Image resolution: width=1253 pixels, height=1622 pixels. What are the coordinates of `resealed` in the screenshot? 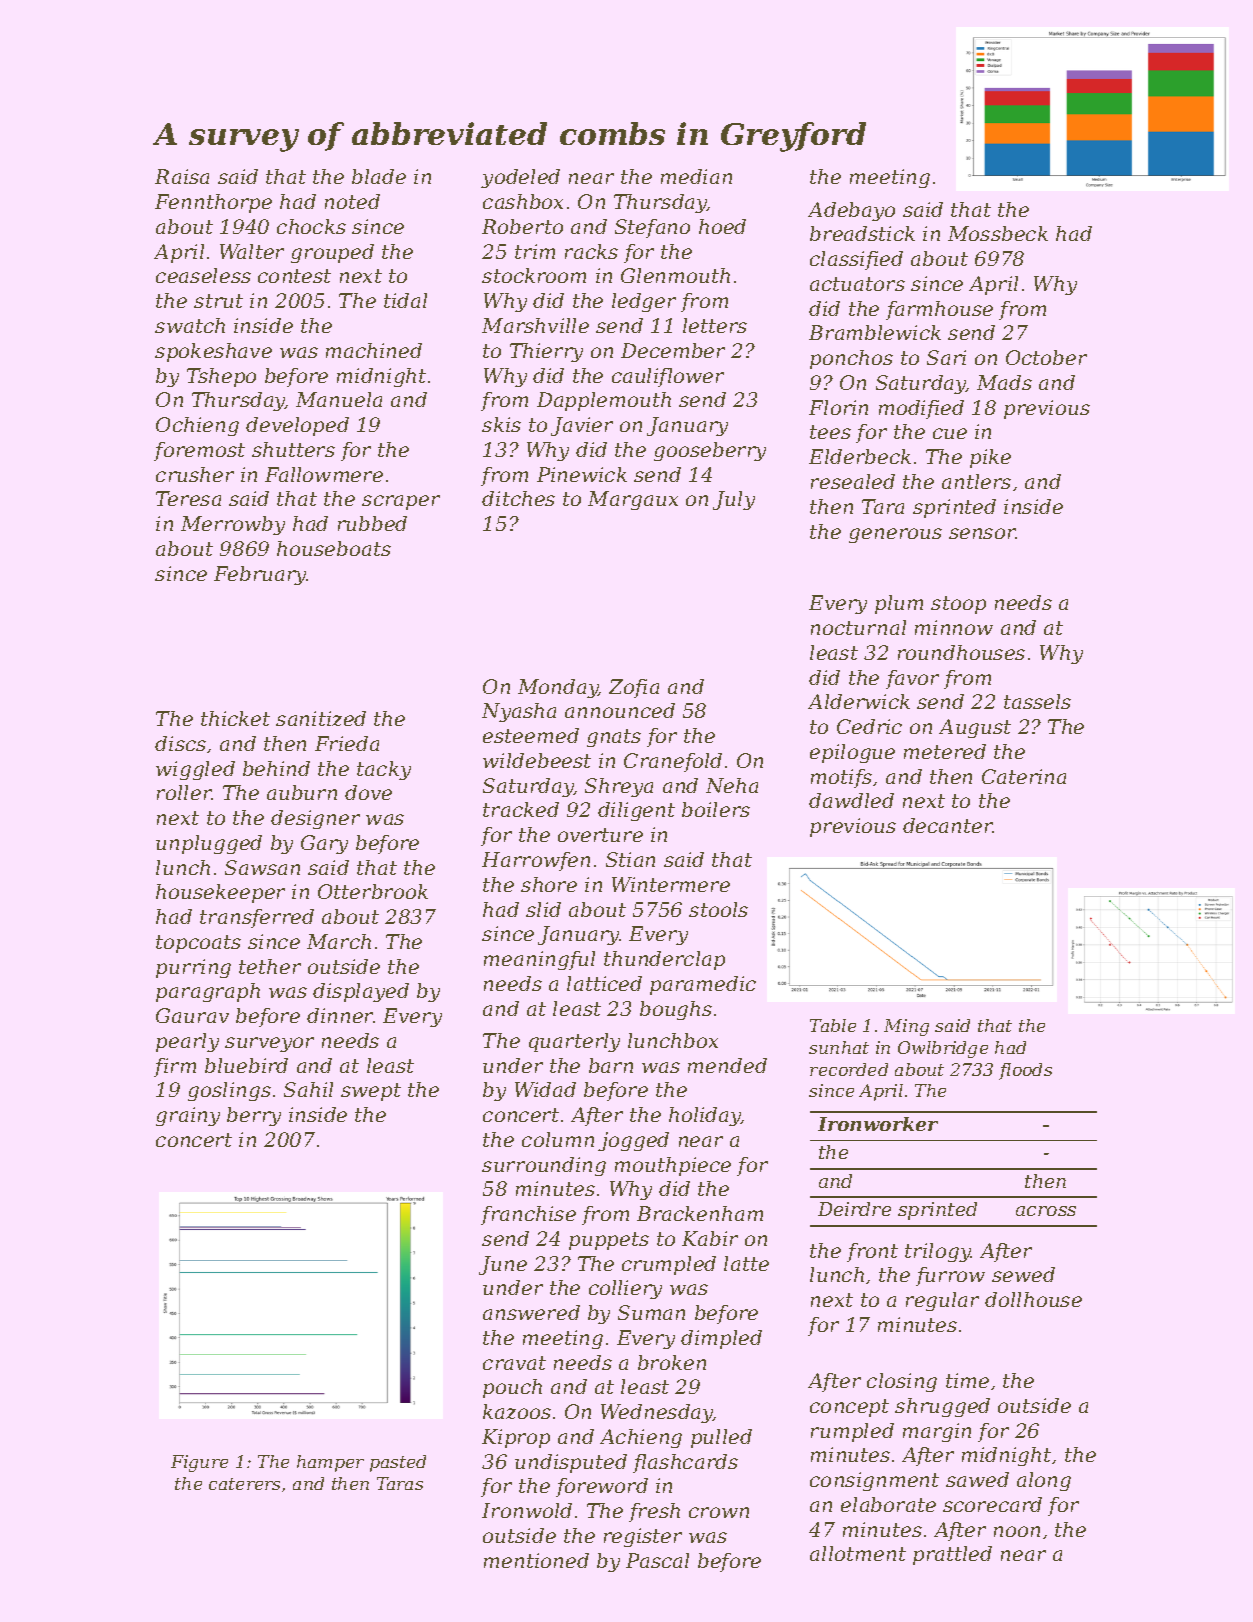 It's located at (853, 481).
